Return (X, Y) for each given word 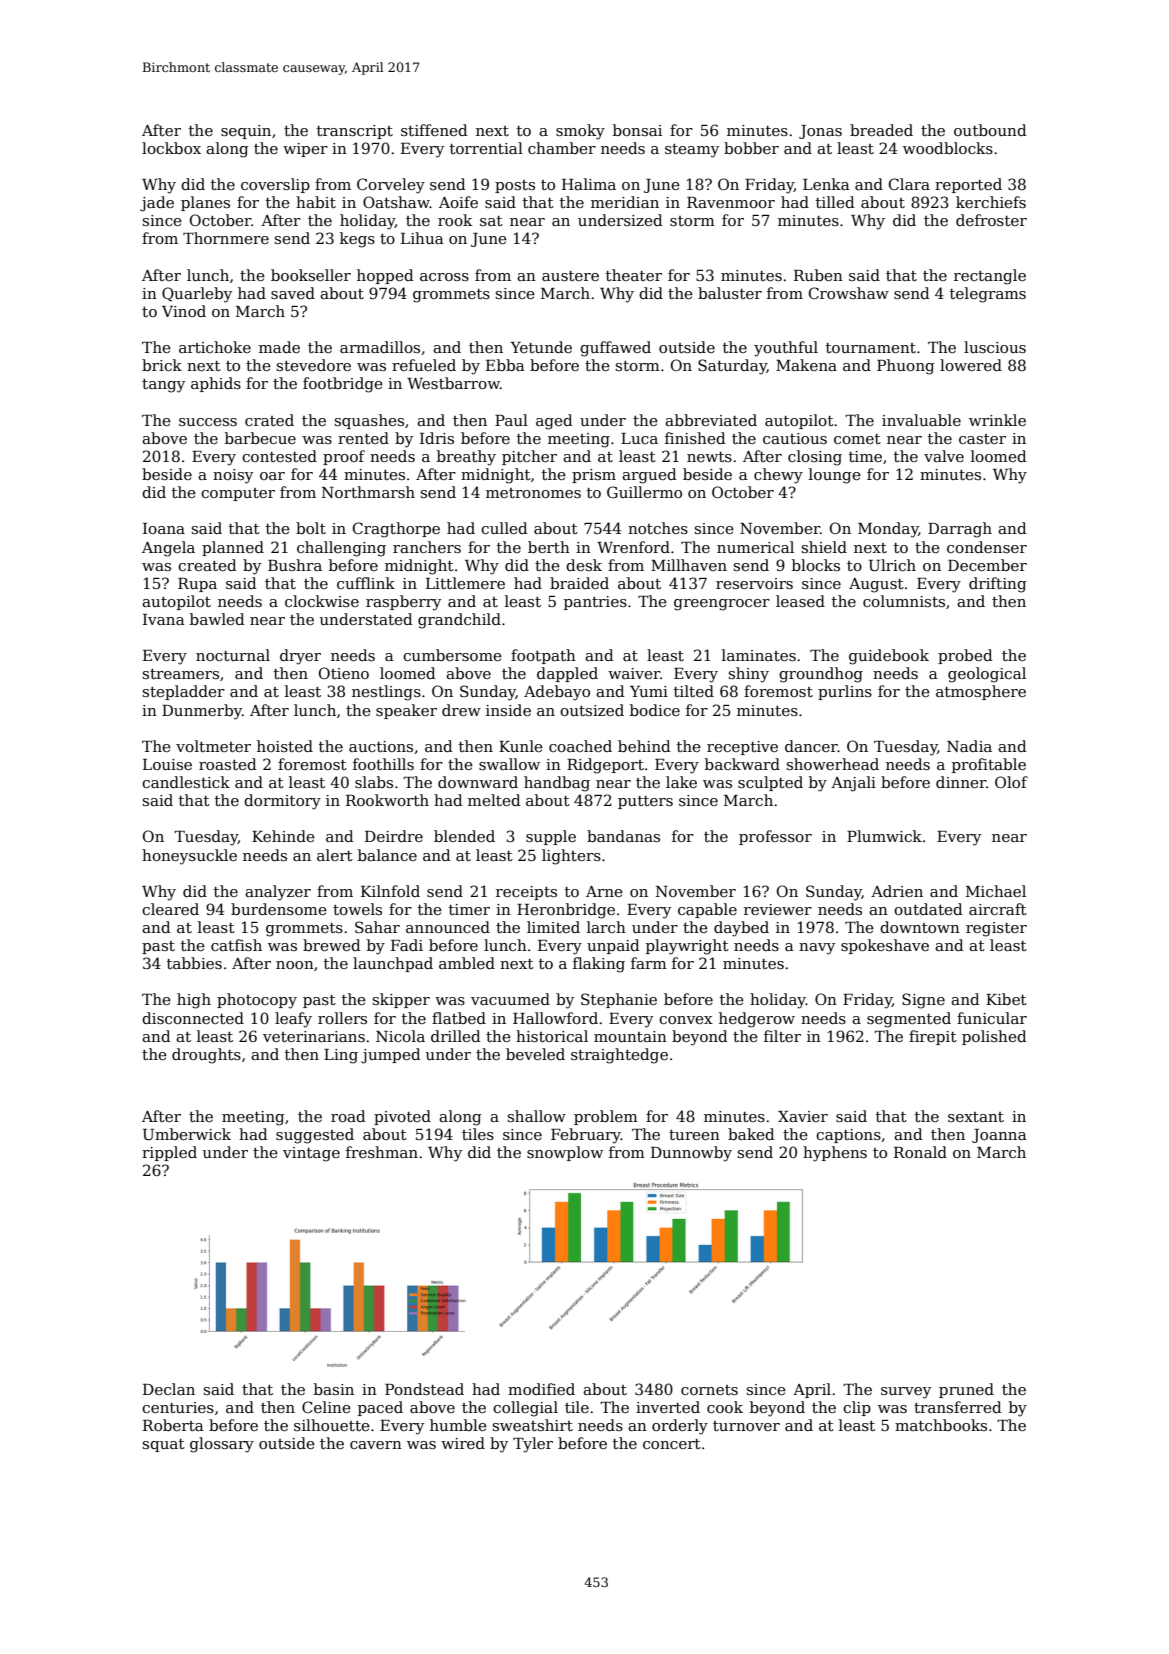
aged (554, 422)
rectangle (990, 277)
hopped (385, 276)
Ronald (920, 1152)
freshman (382, 1152)
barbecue (260, 438)
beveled (535, 1054)
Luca (639, 438)
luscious (995, 347)
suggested (315, 1136)
